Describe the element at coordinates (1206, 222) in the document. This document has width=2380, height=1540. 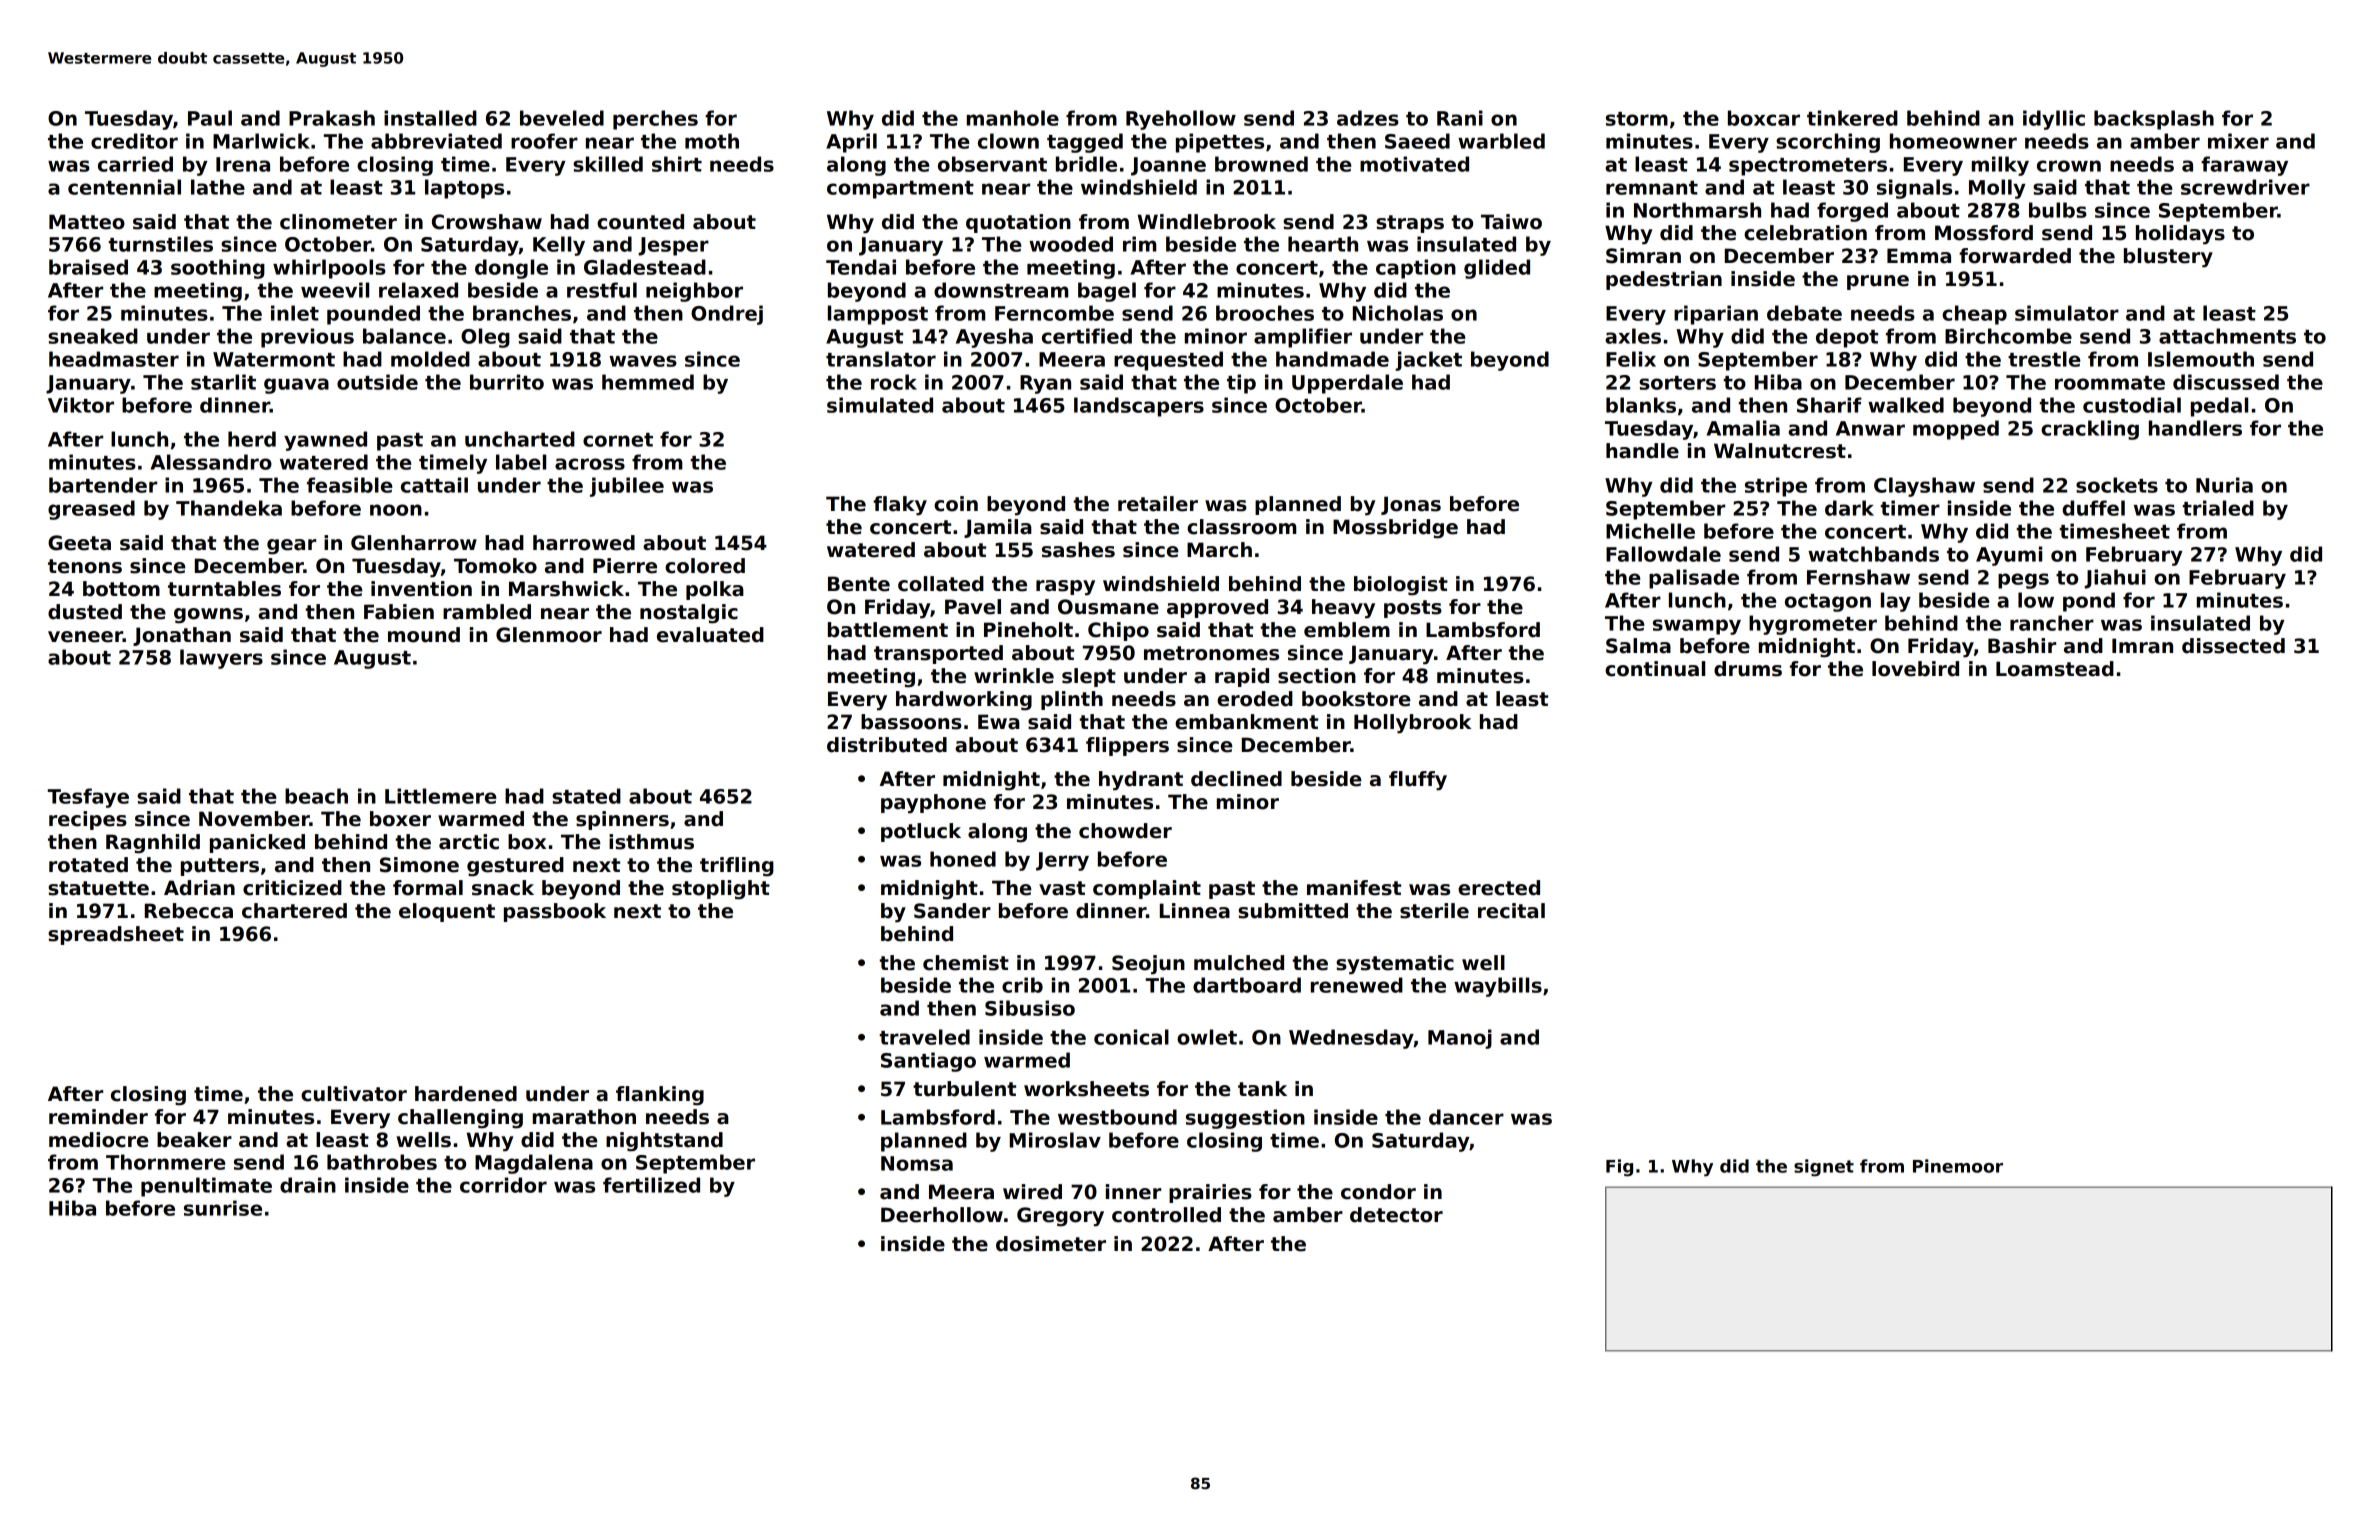
I see `Windlebrook` at that location.
